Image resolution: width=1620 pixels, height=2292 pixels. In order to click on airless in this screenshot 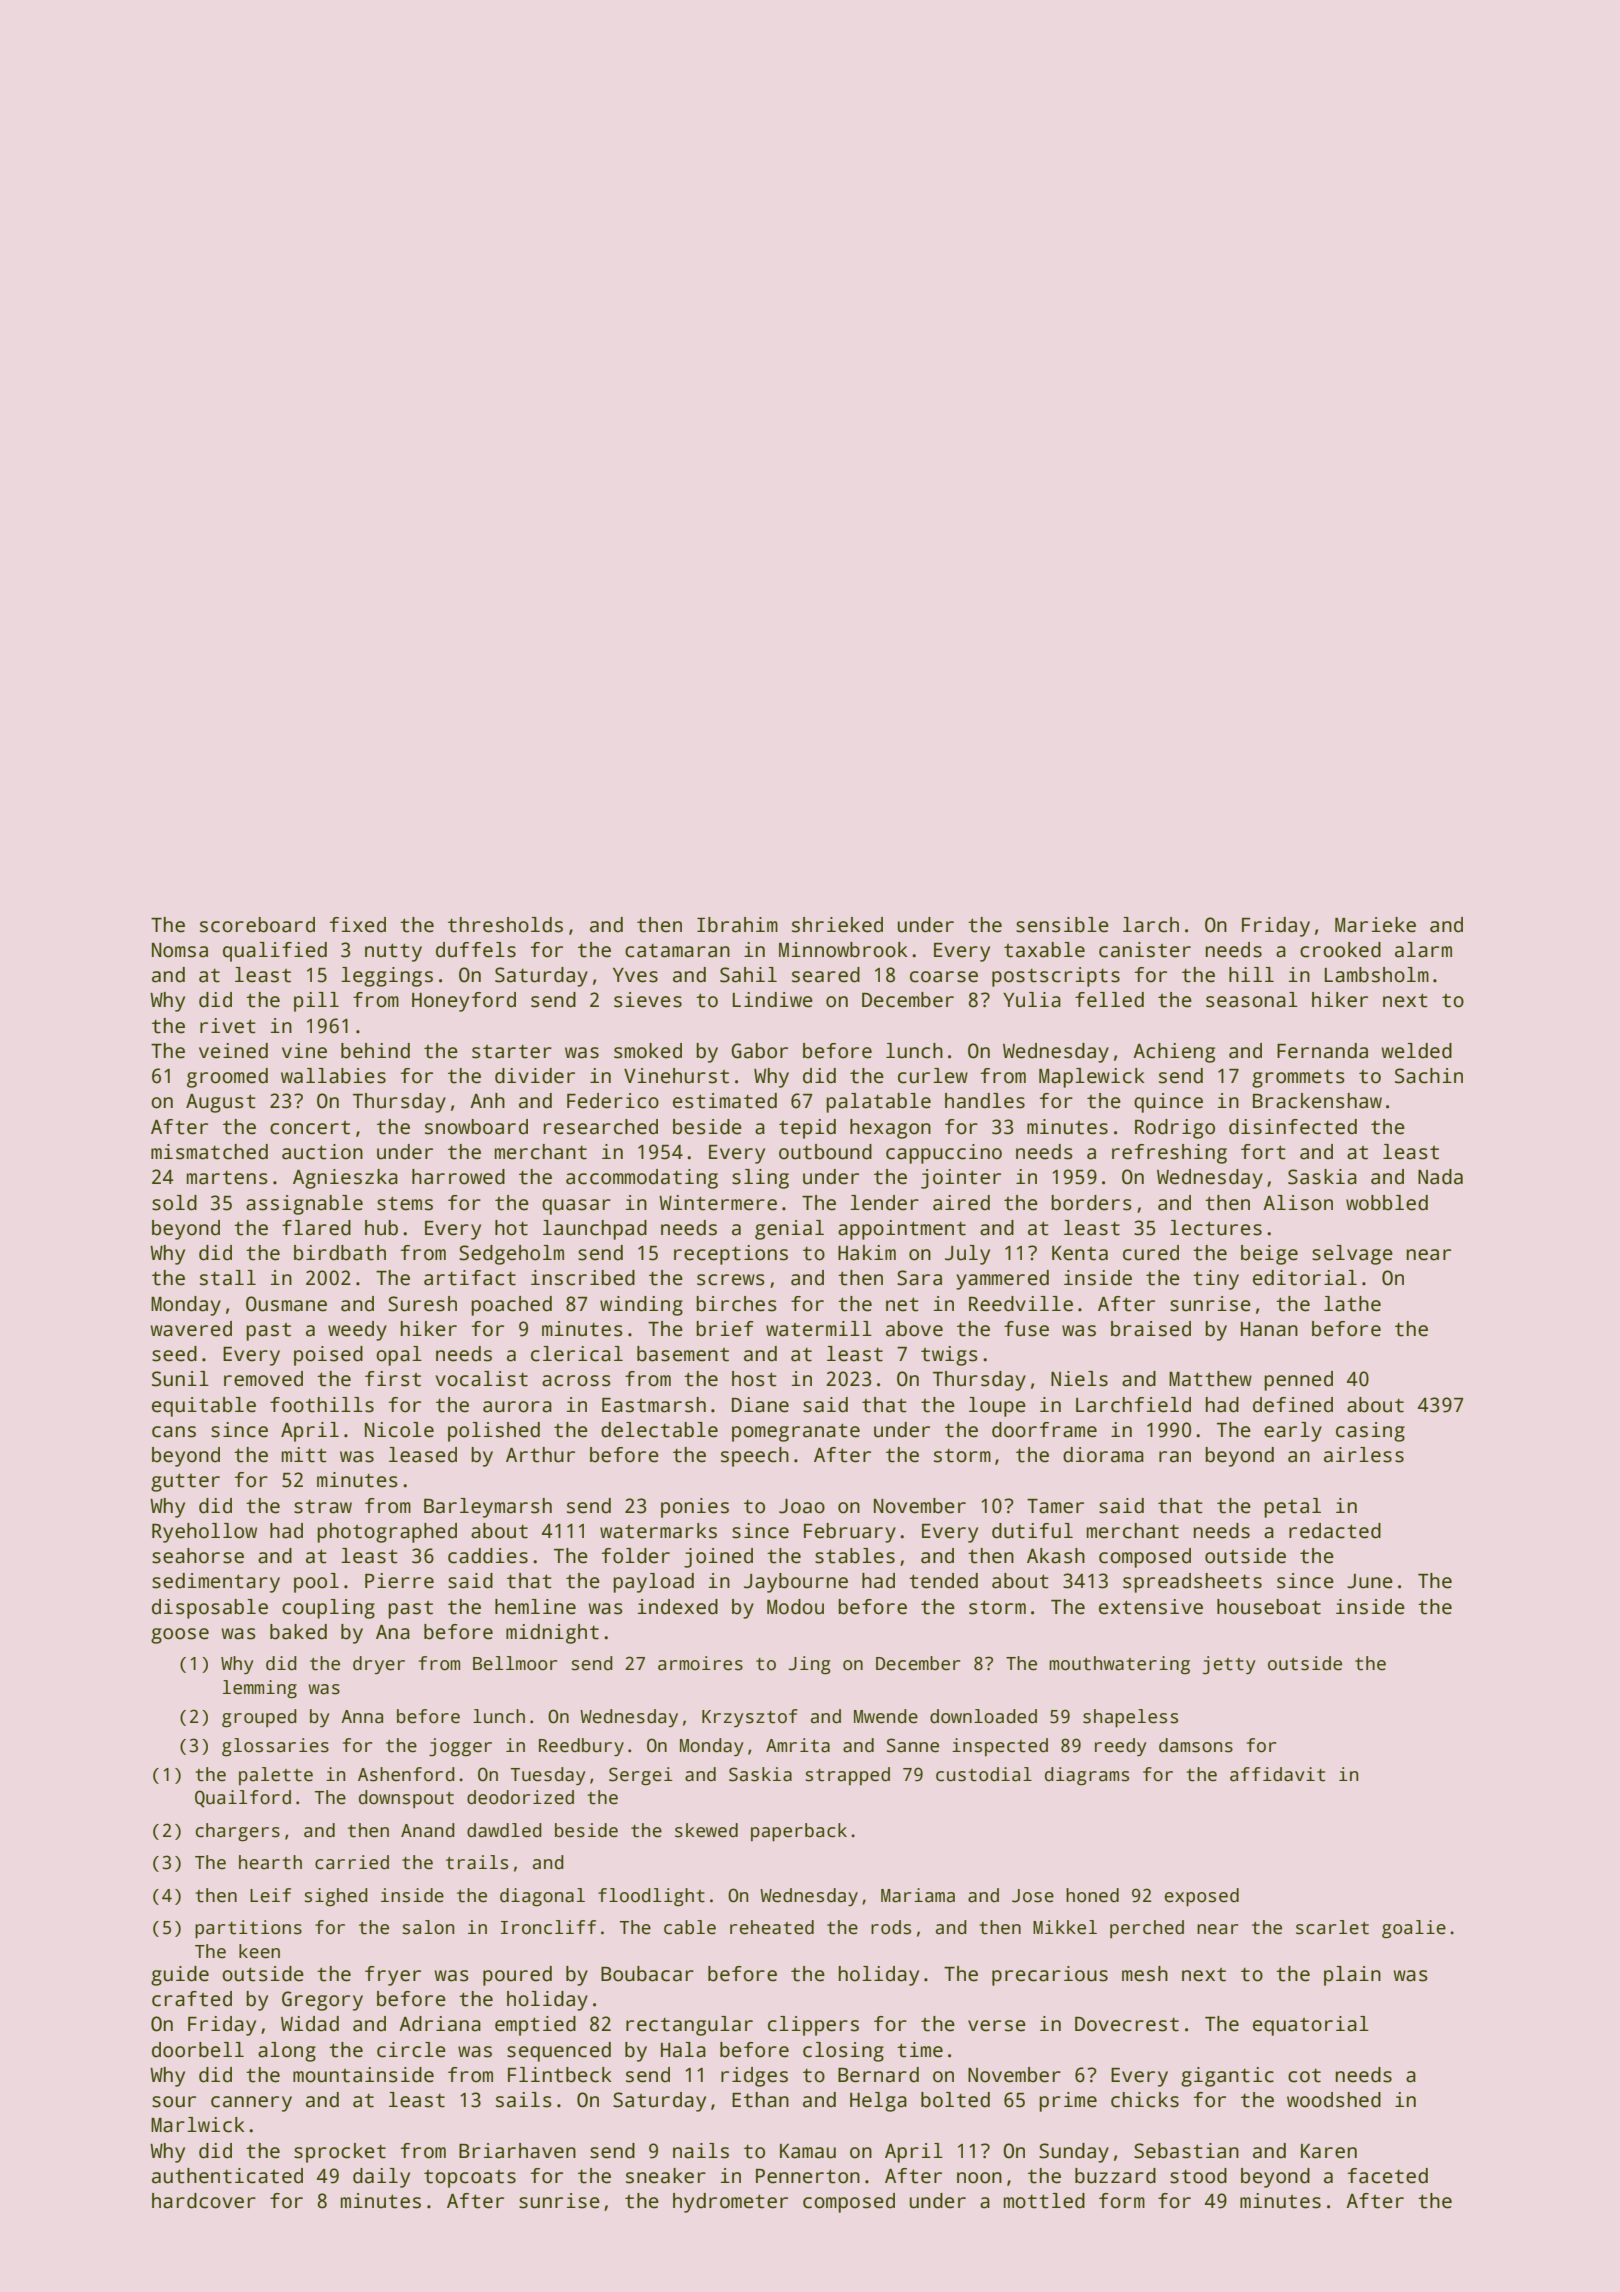, I will do `click(1364, 1455)`.
